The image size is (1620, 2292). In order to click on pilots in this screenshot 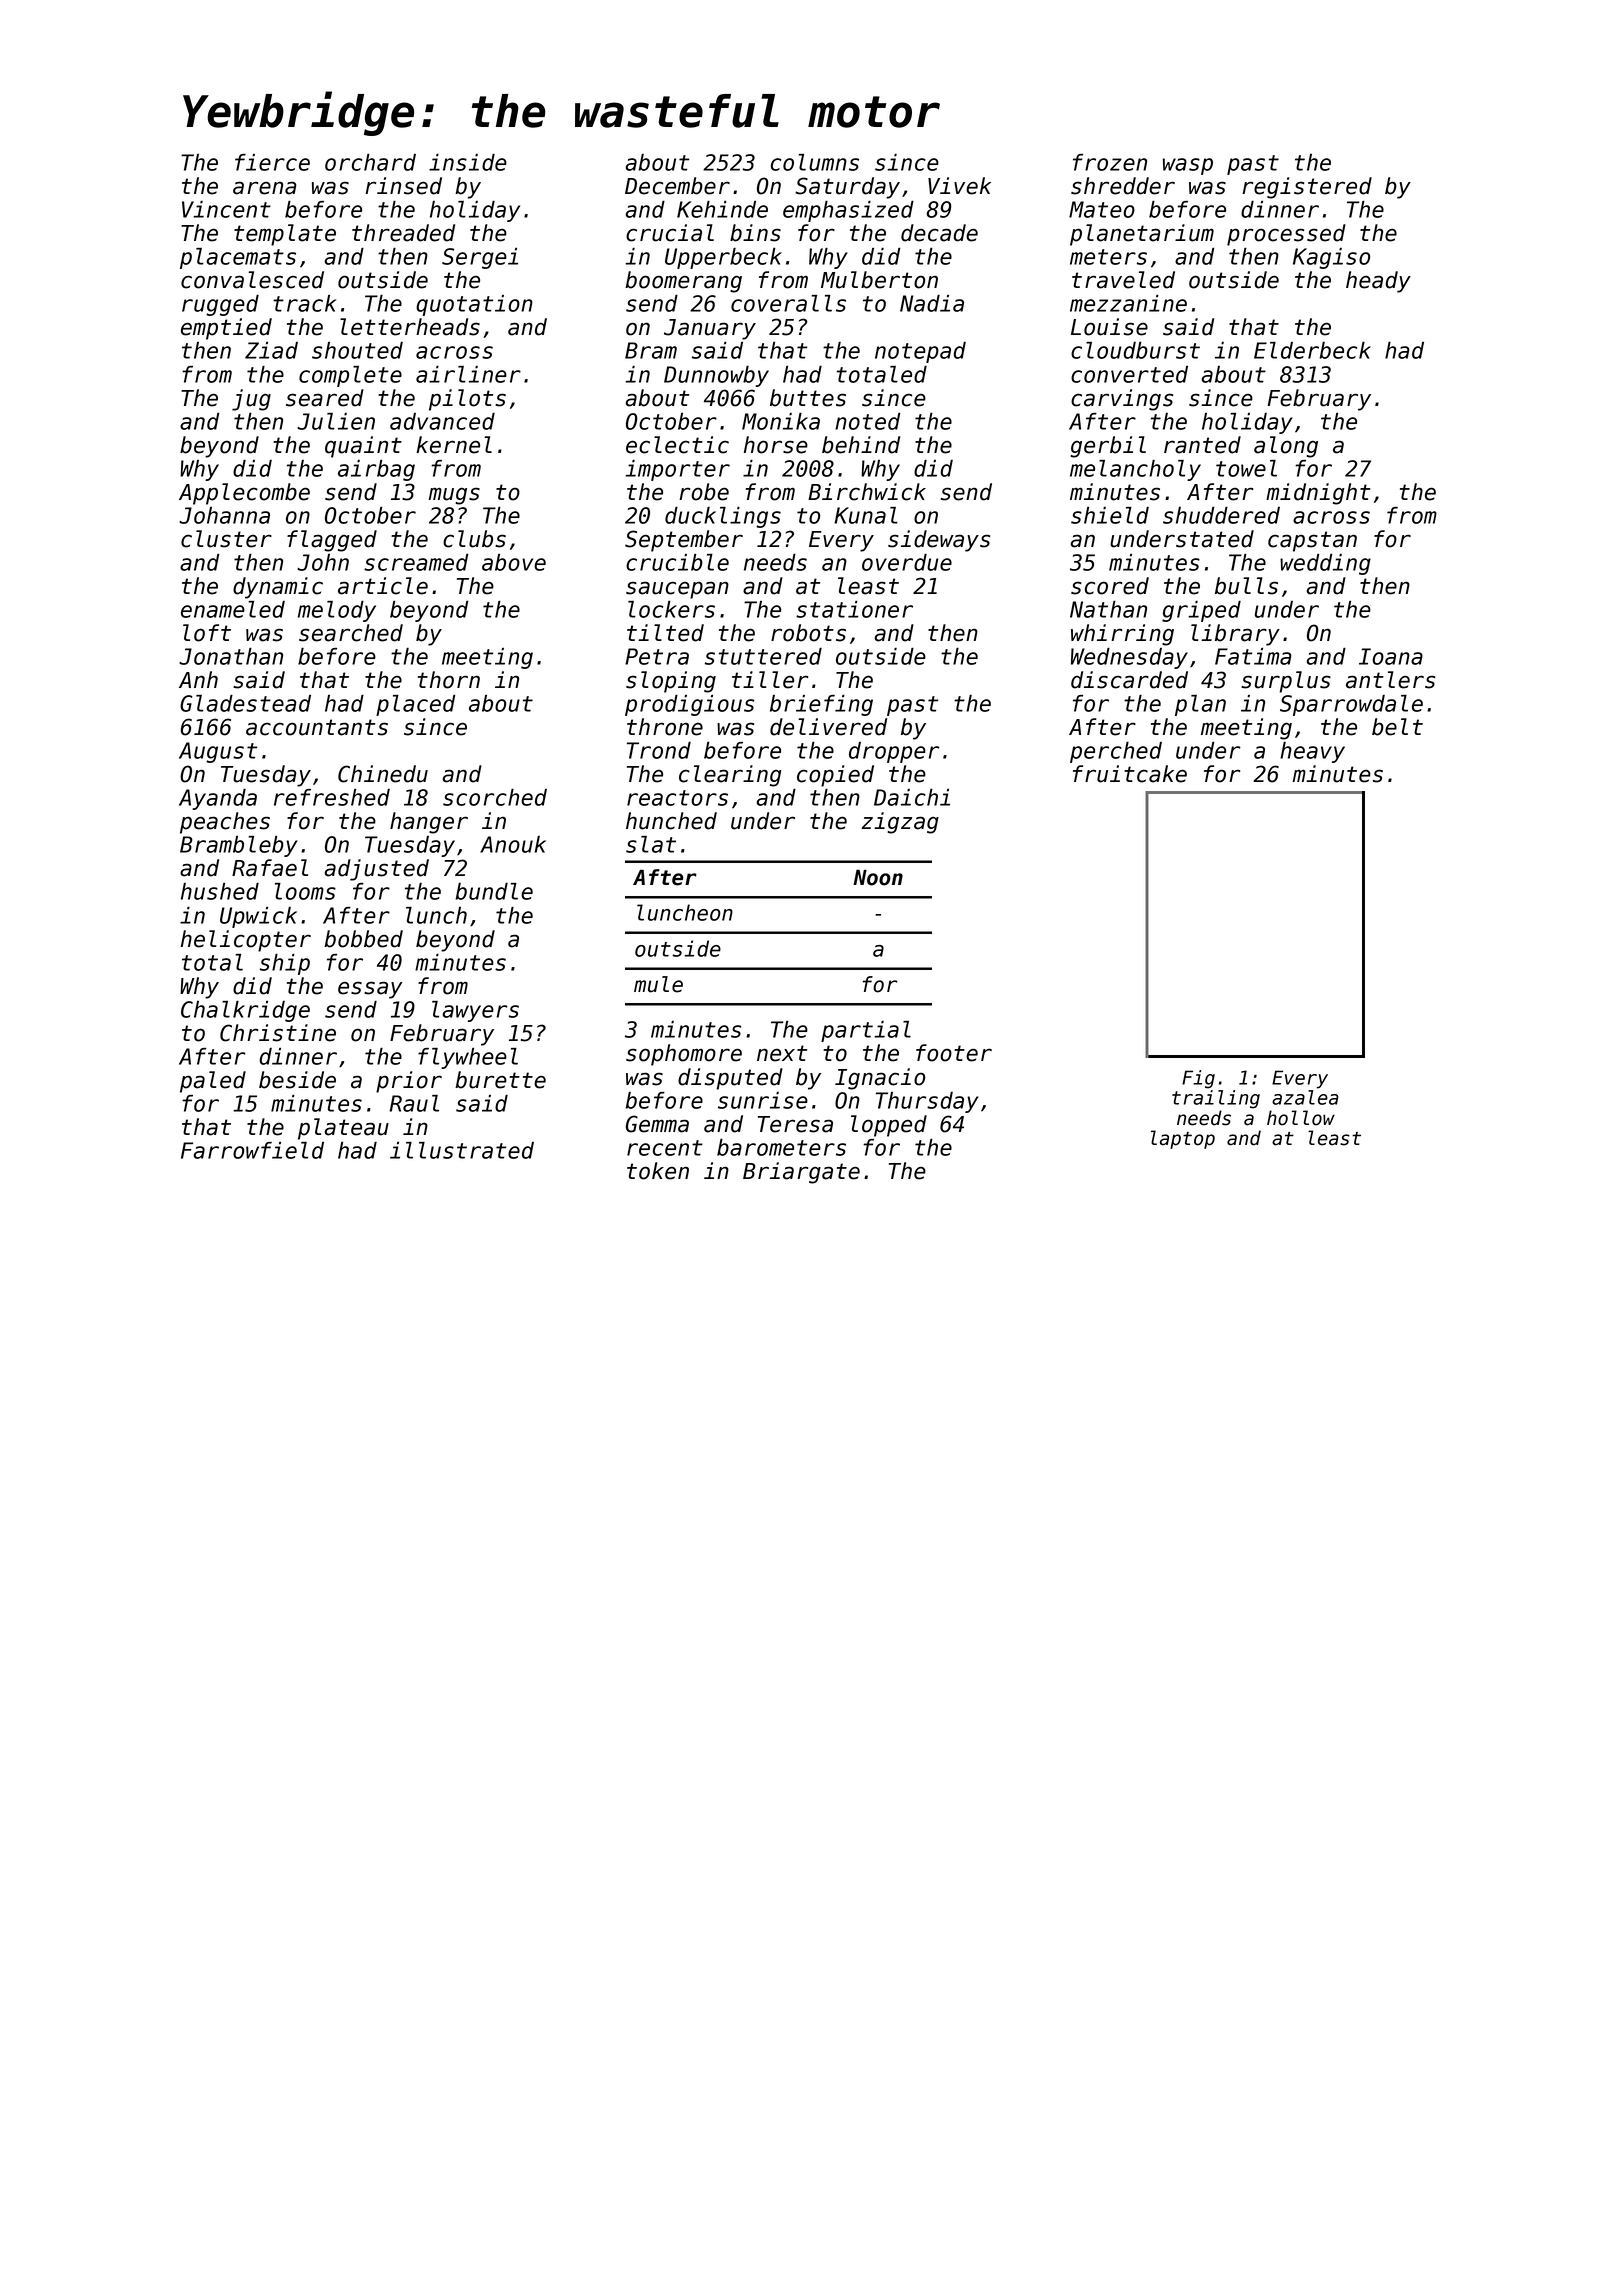, I will do `click(467, 400)`.
